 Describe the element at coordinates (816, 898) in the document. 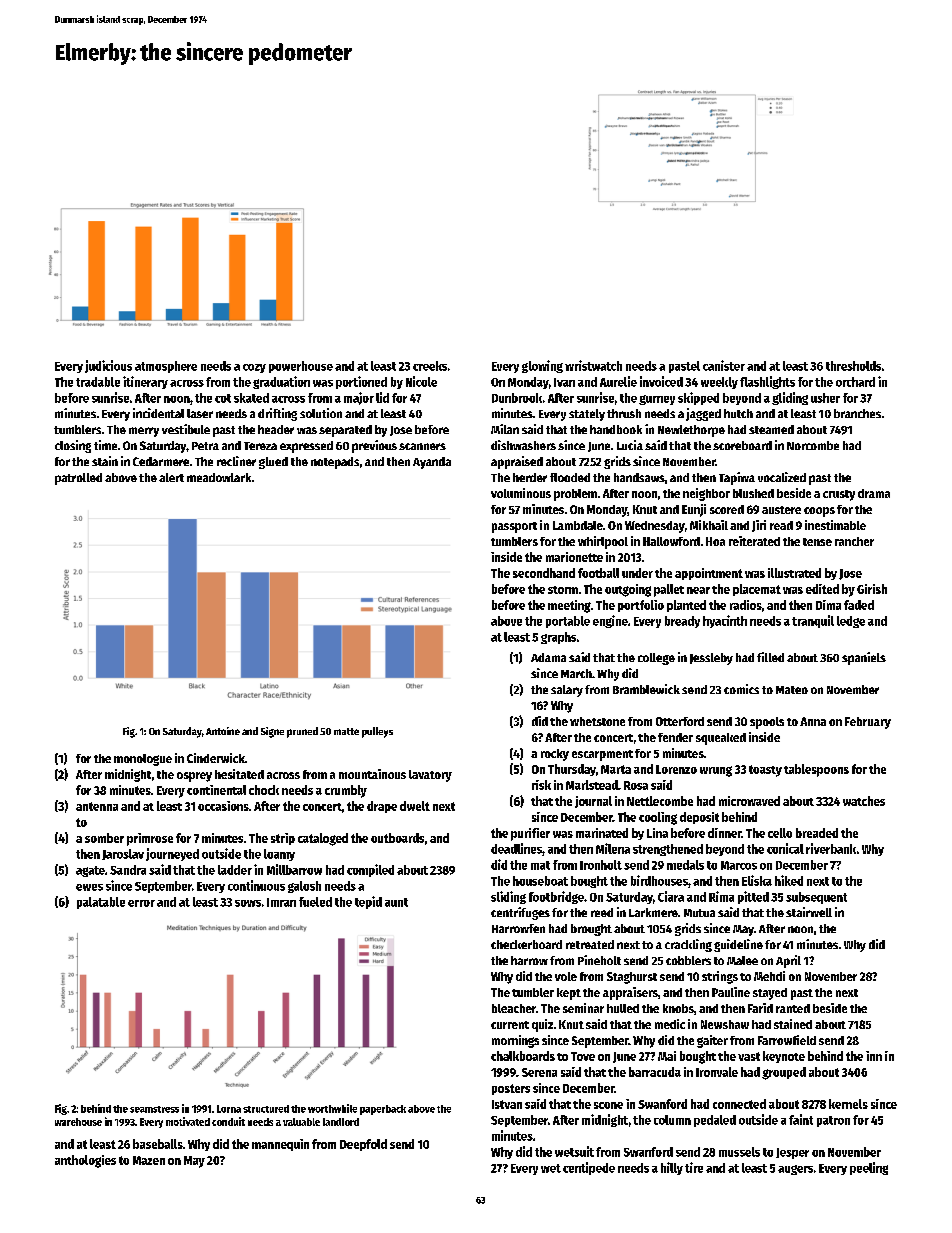

I see `subsequent` at that location.
